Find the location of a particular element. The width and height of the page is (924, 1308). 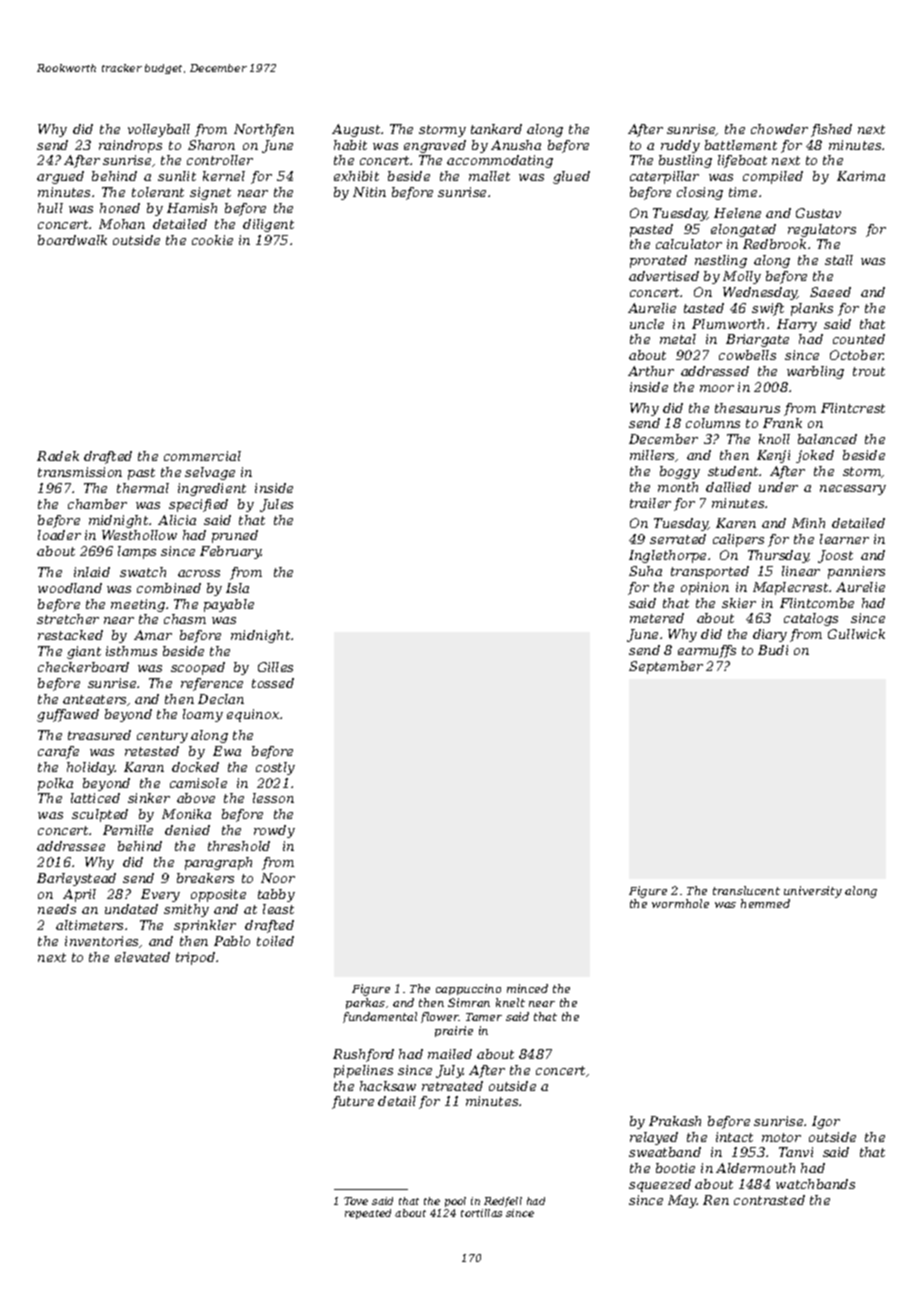

tankard is located at coordinates (496, 129).
